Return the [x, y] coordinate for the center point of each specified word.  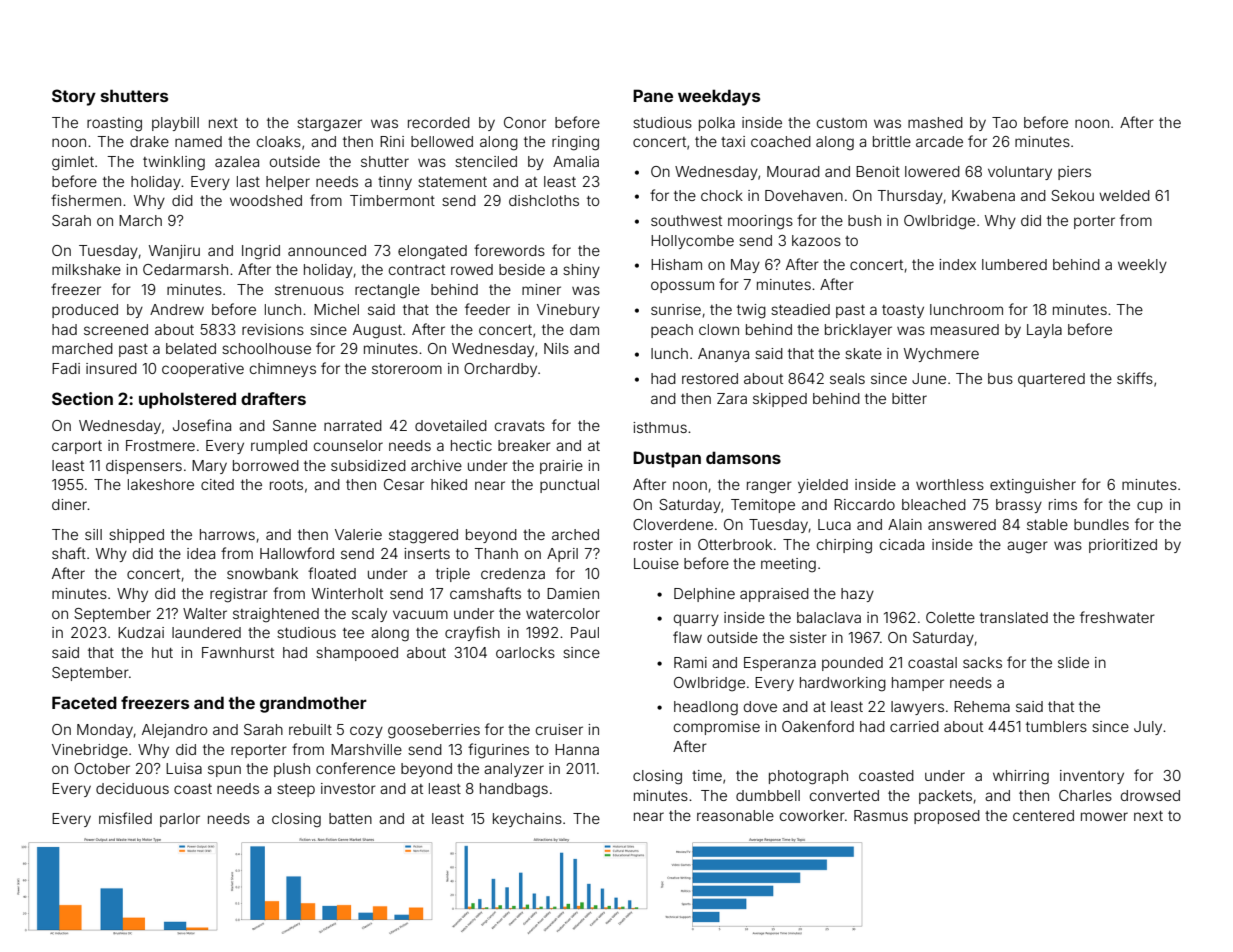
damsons [743, 457]
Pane [653, 95]
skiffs [1135, 378]
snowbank [262, 573]
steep [296, 790]
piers [1074, 173]
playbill [175, 124]
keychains [527, 820]
